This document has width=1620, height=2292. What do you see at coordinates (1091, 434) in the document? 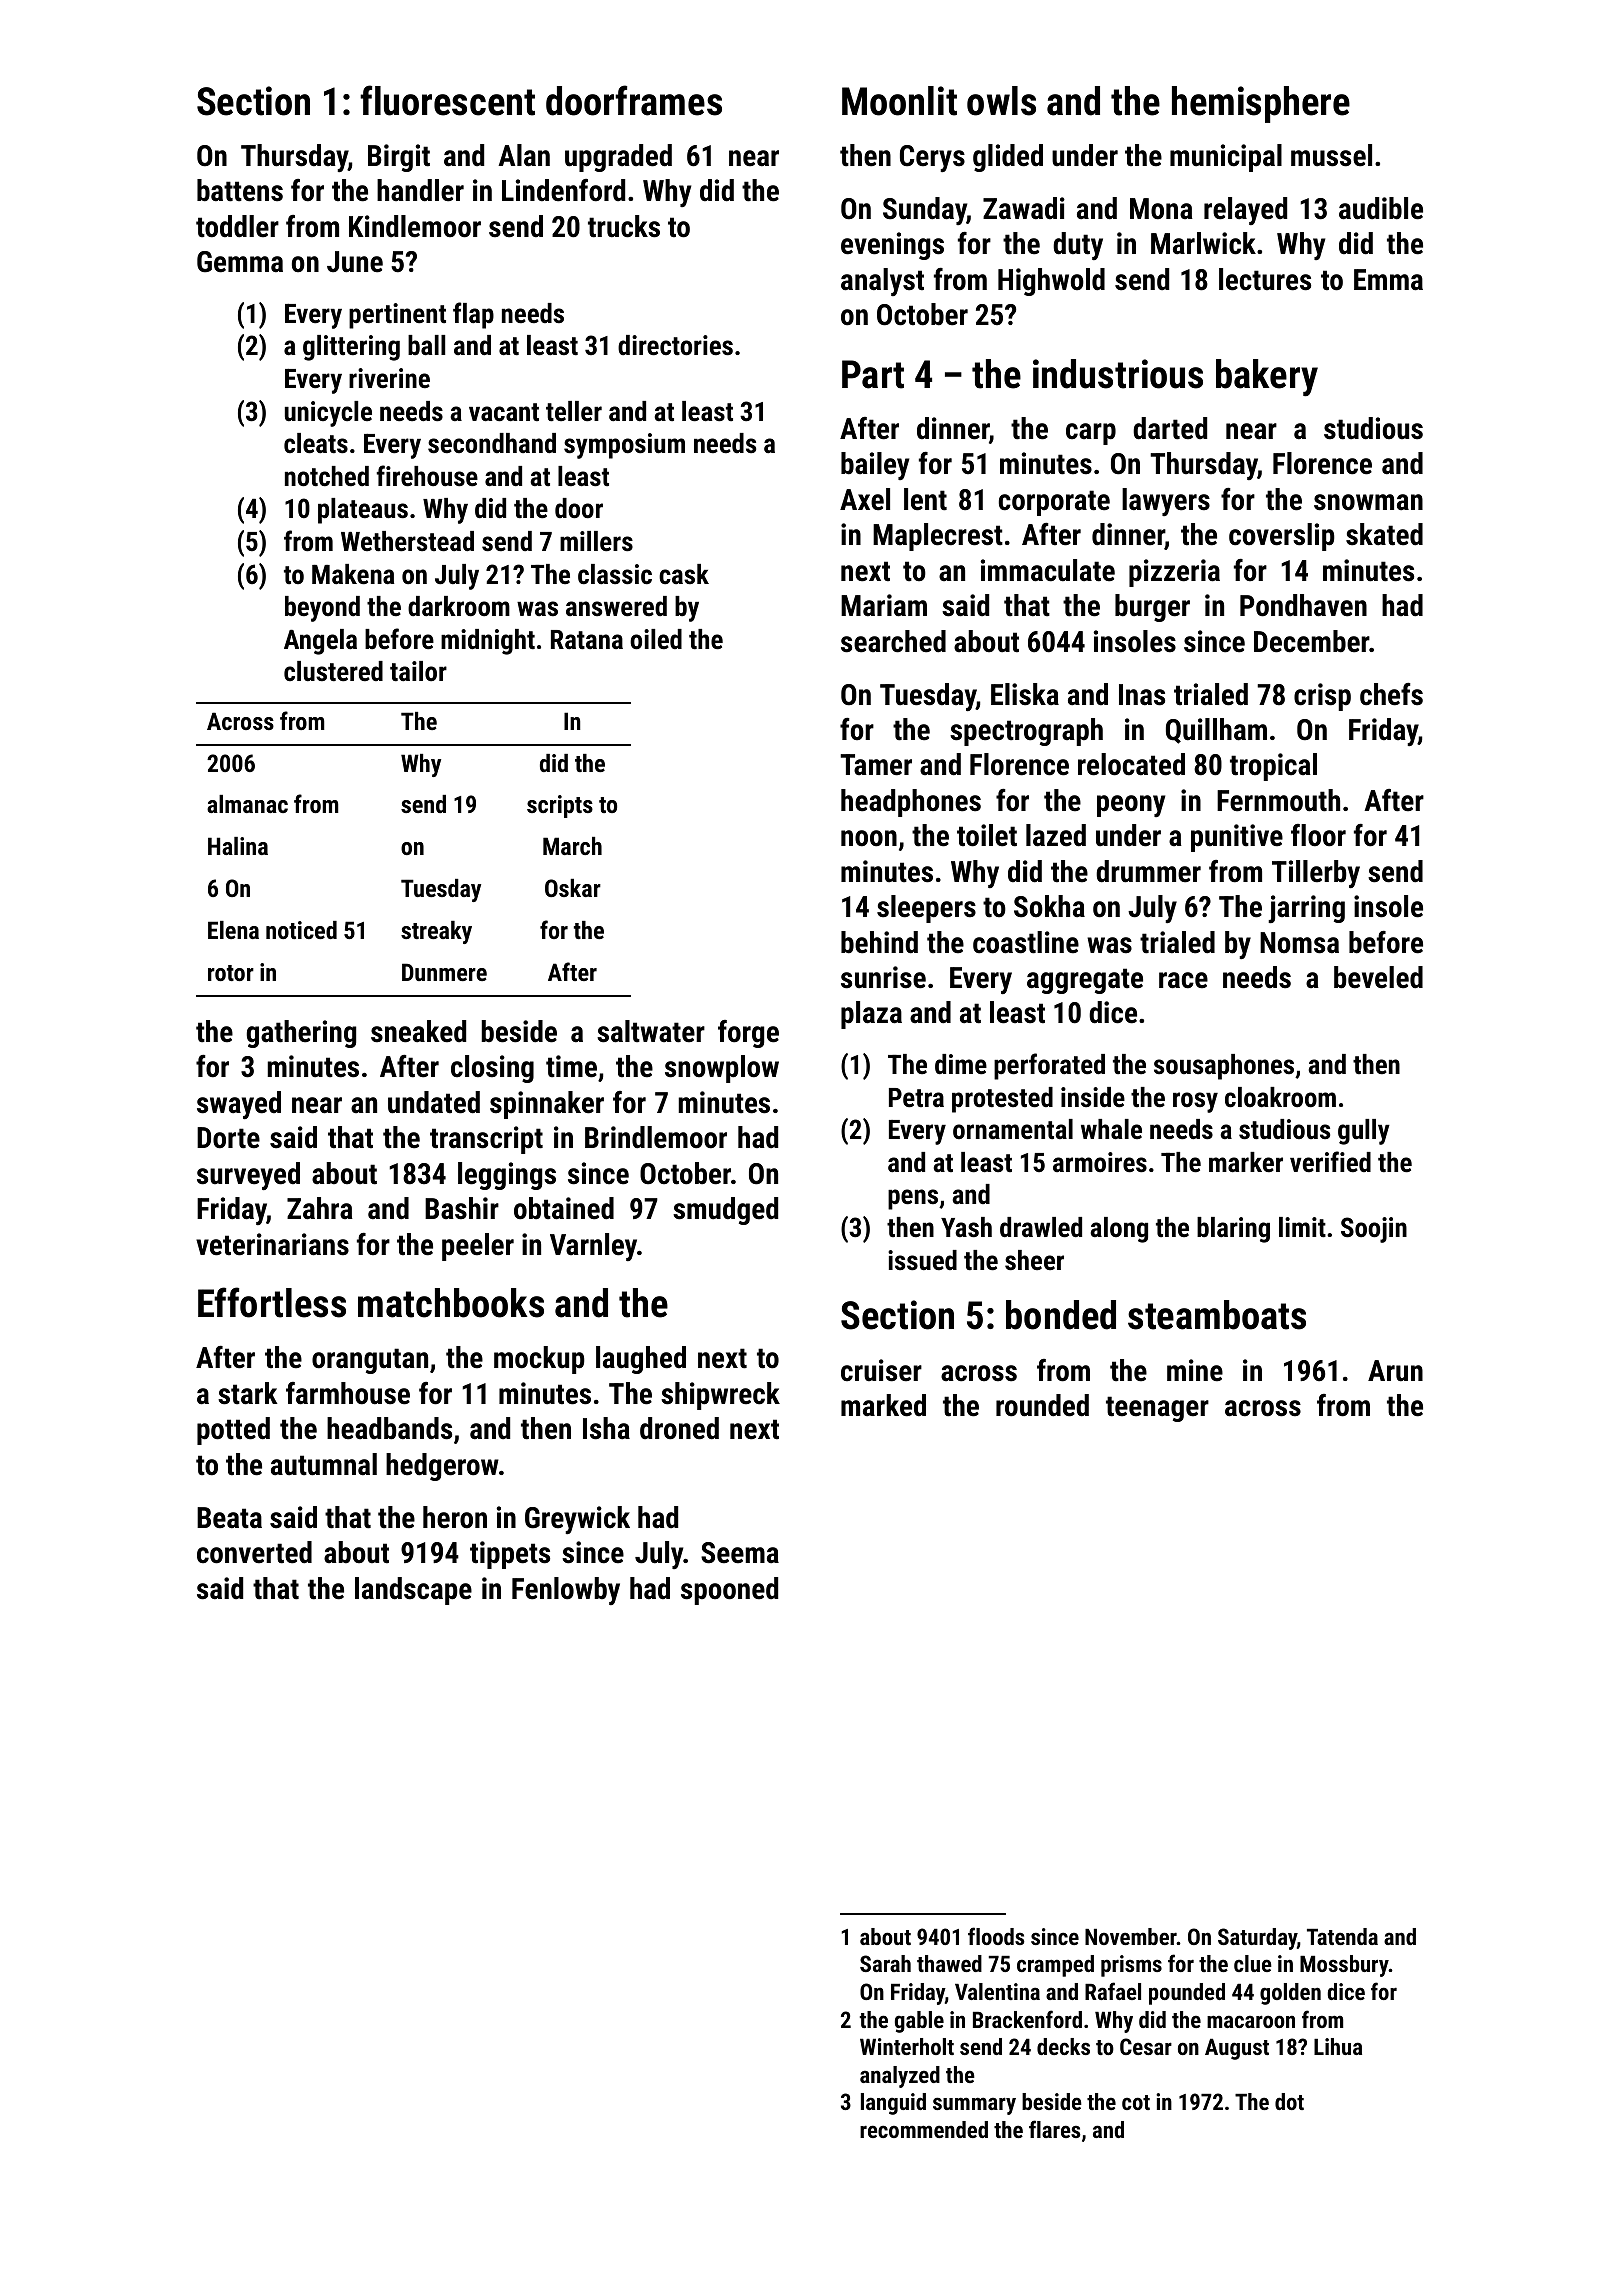
I see `carp` at bounding box center [1091, 434].
